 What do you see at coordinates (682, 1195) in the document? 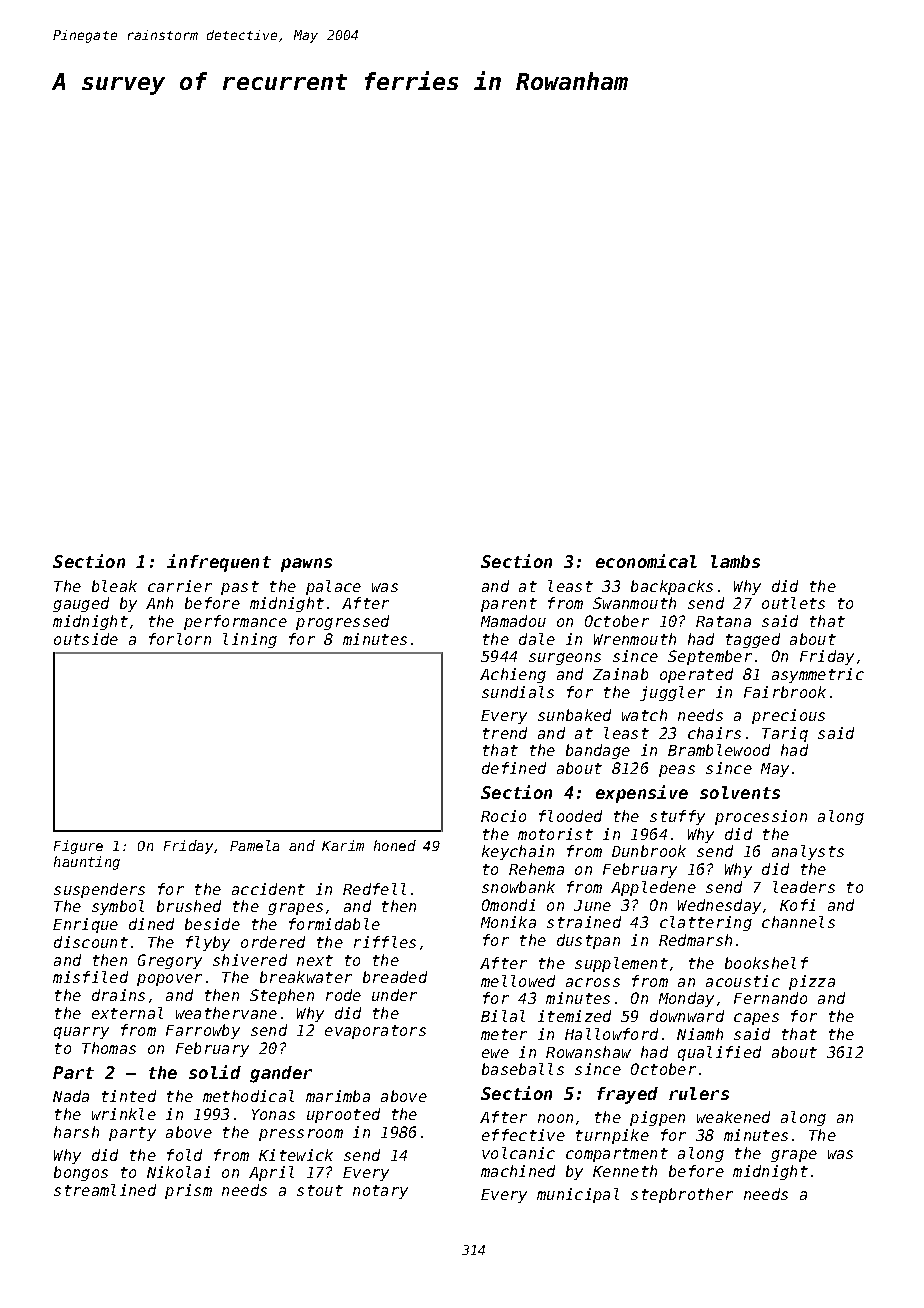
I see `stepbrother` at bounding box center [682, 1195].
